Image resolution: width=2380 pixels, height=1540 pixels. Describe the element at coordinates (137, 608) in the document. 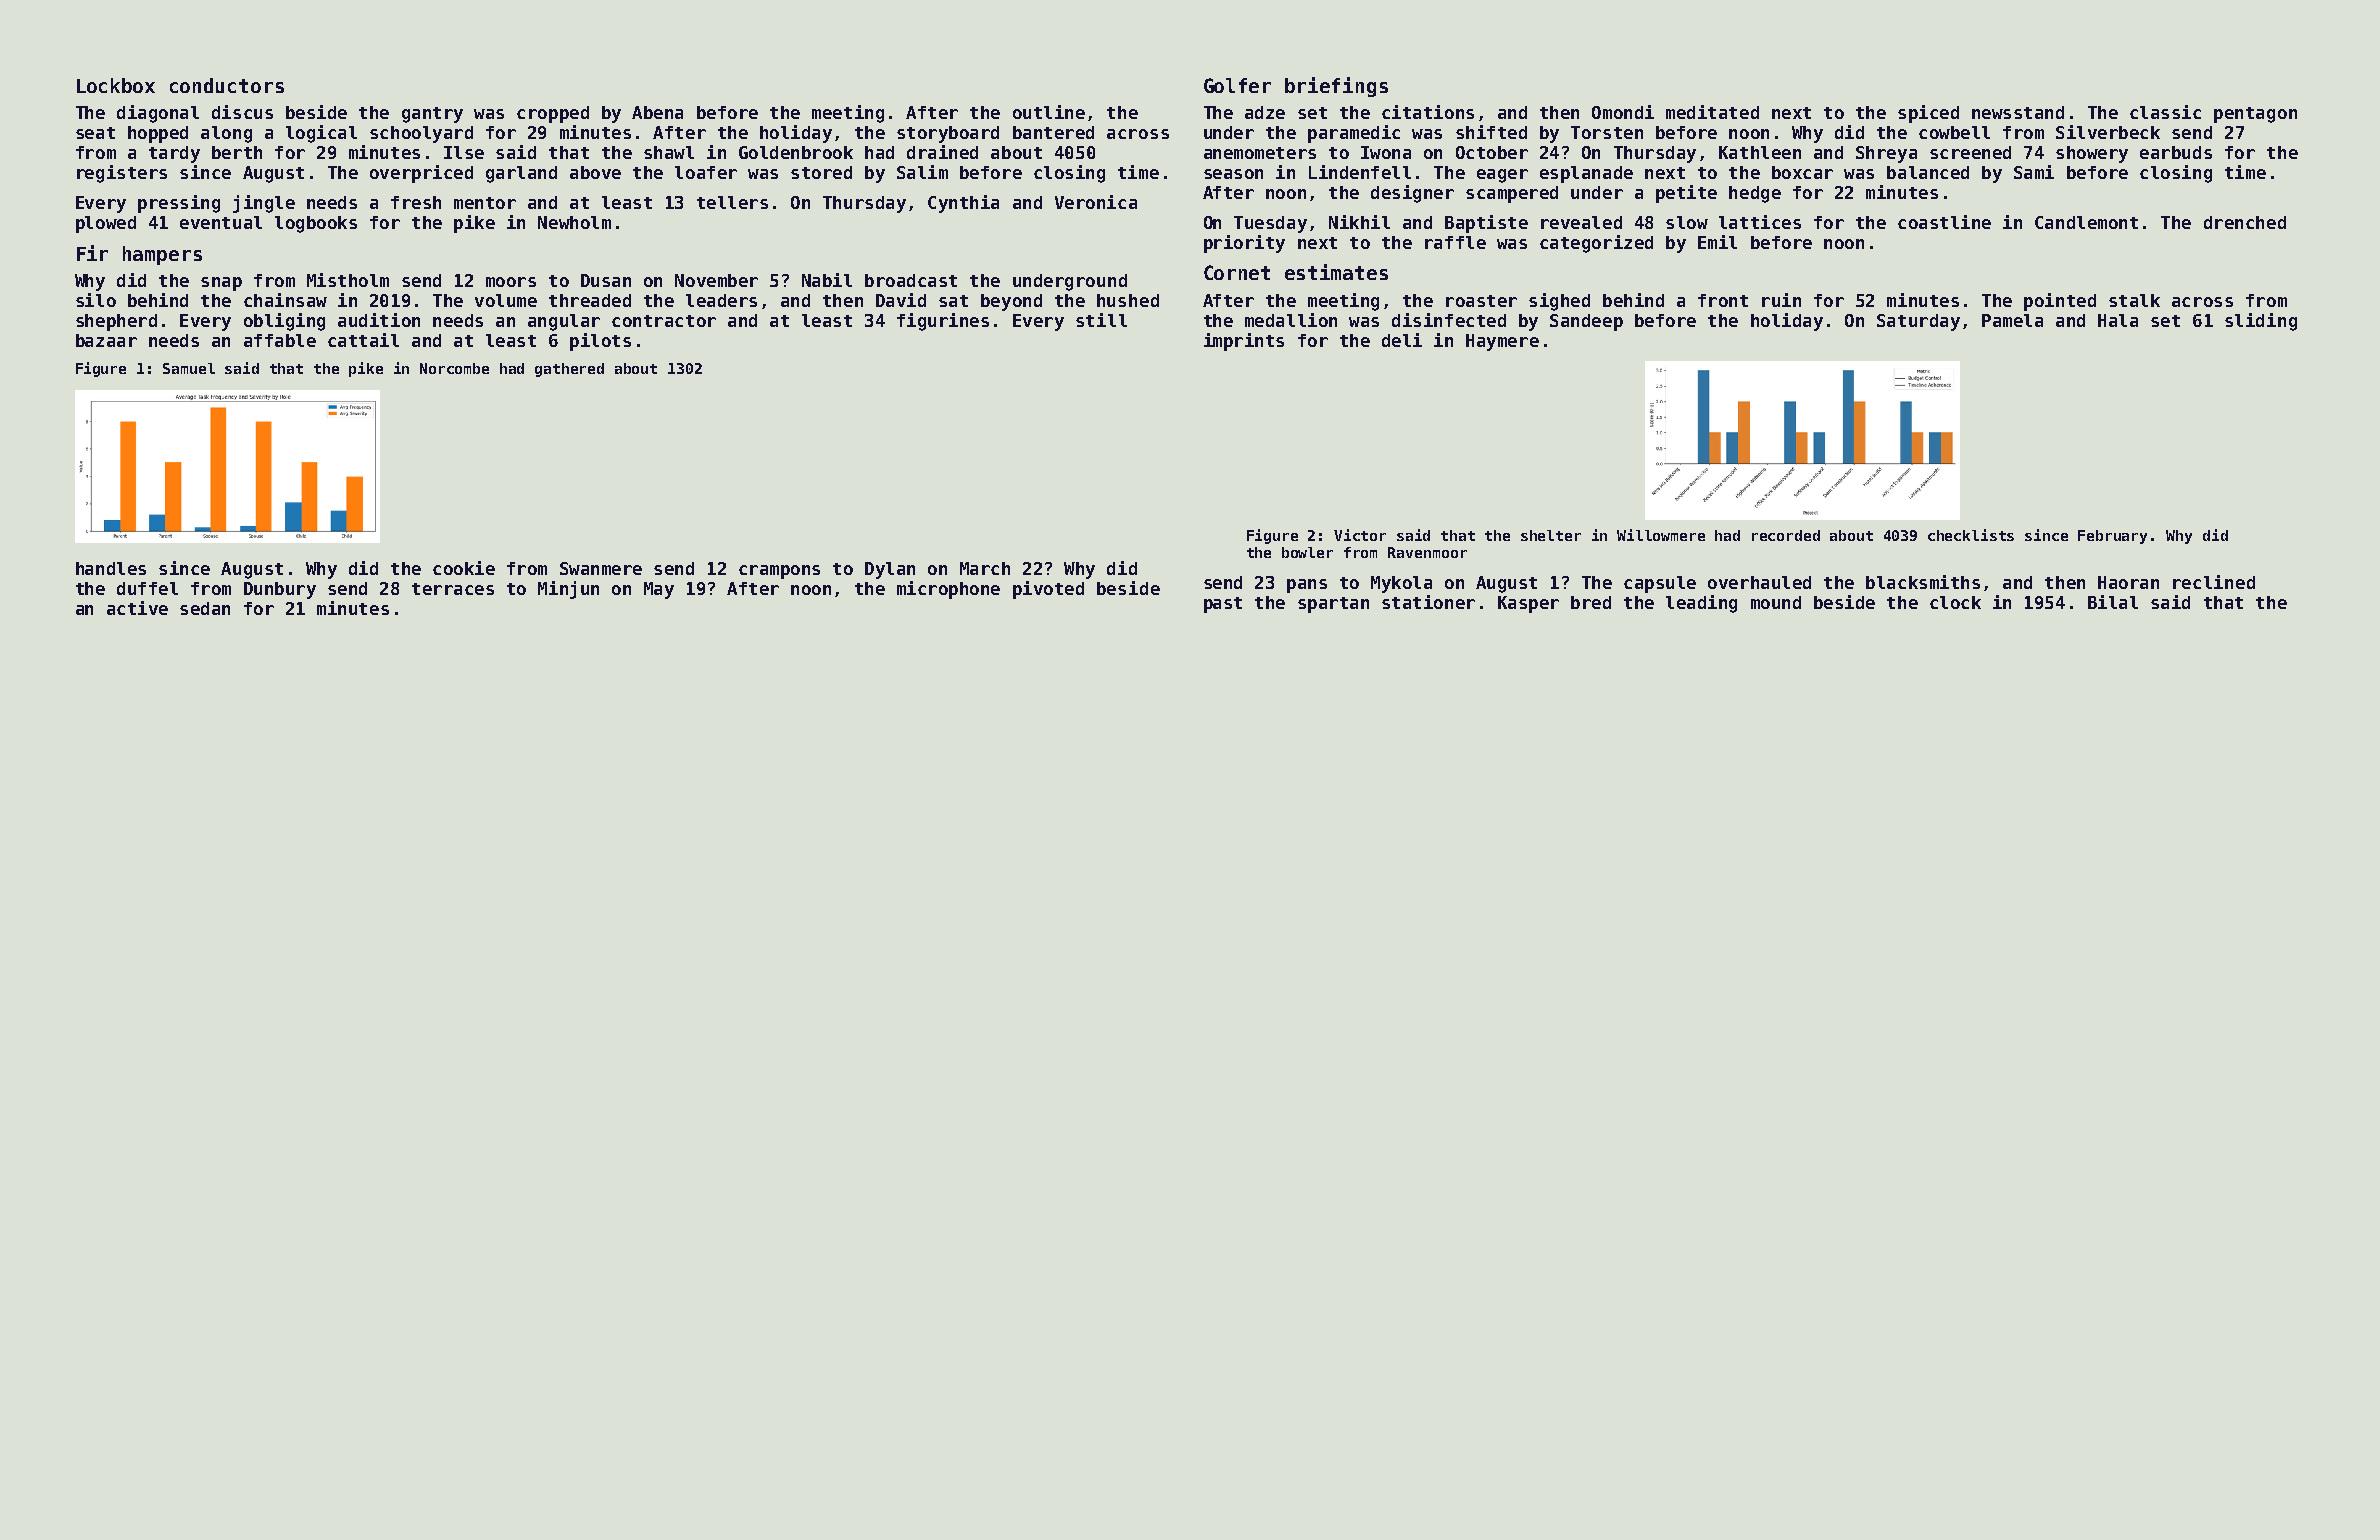

I see `active` at that location.
